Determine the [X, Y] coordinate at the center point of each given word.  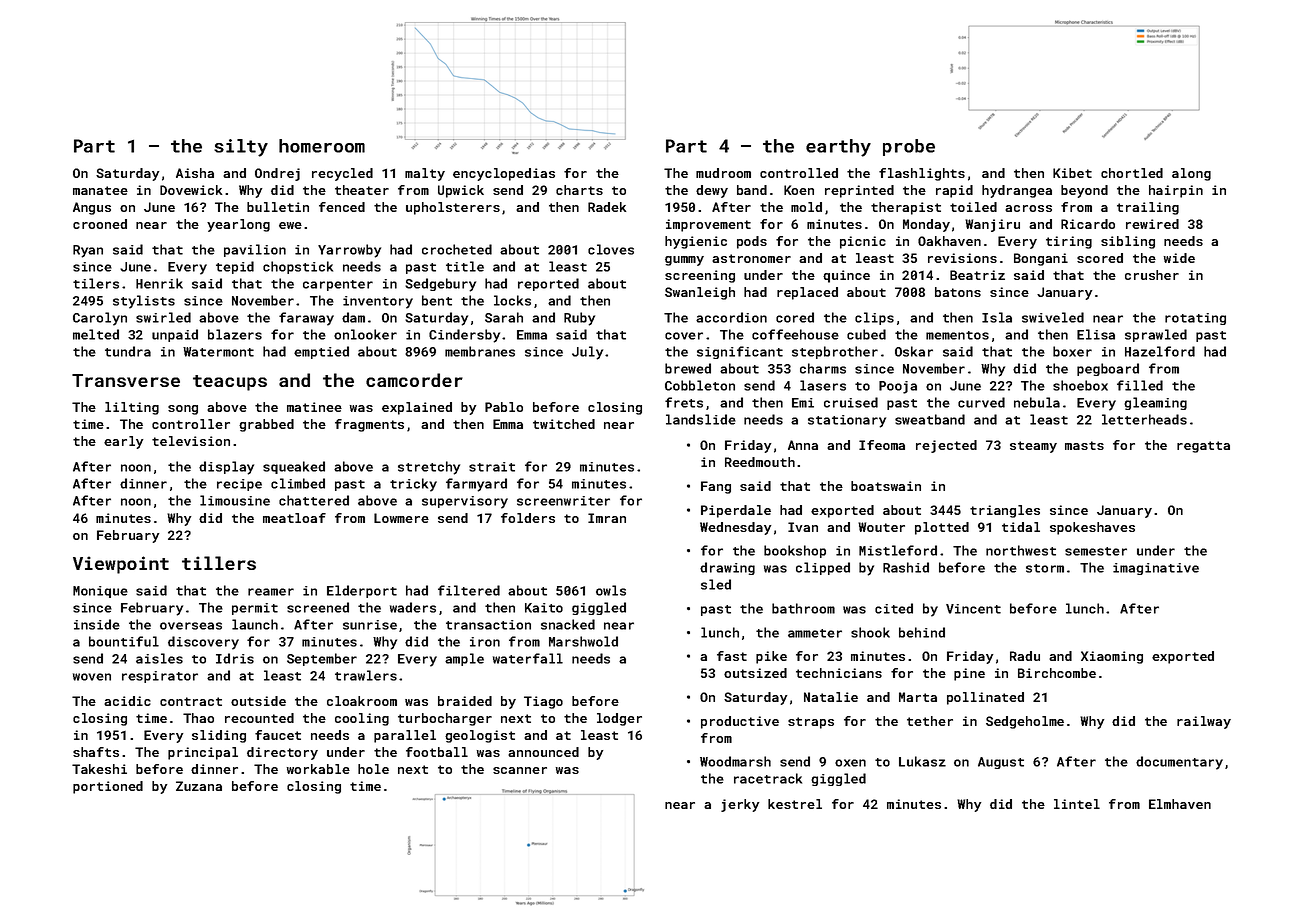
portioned [108, 787]
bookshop [795, 551]
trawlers [366, 675]
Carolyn [100, 319]
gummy [684, 261]
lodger [619, 719]
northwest [1021, 550]
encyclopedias [504, 174]
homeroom [322, 146]
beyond [1084, 191]
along [1191, 174]
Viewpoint [121, 565]
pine [969, 674]
